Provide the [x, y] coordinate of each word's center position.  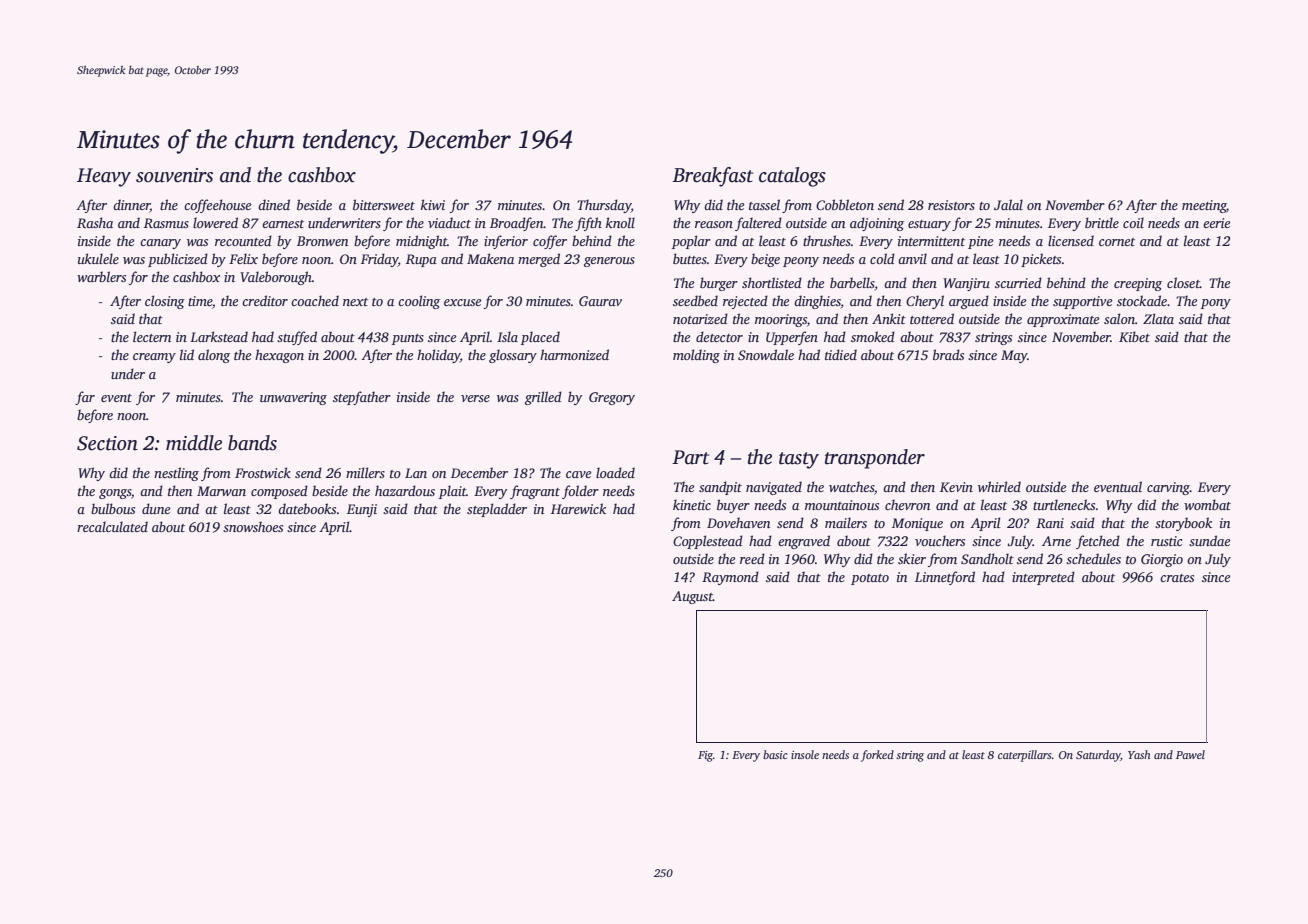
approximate [1063, 320]
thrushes [827, 240]
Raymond [730, 578]
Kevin [956, 487]
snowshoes [253, 526]
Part [690, 457]
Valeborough [276, 278]
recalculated [112, 526]
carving [1168, 488]
